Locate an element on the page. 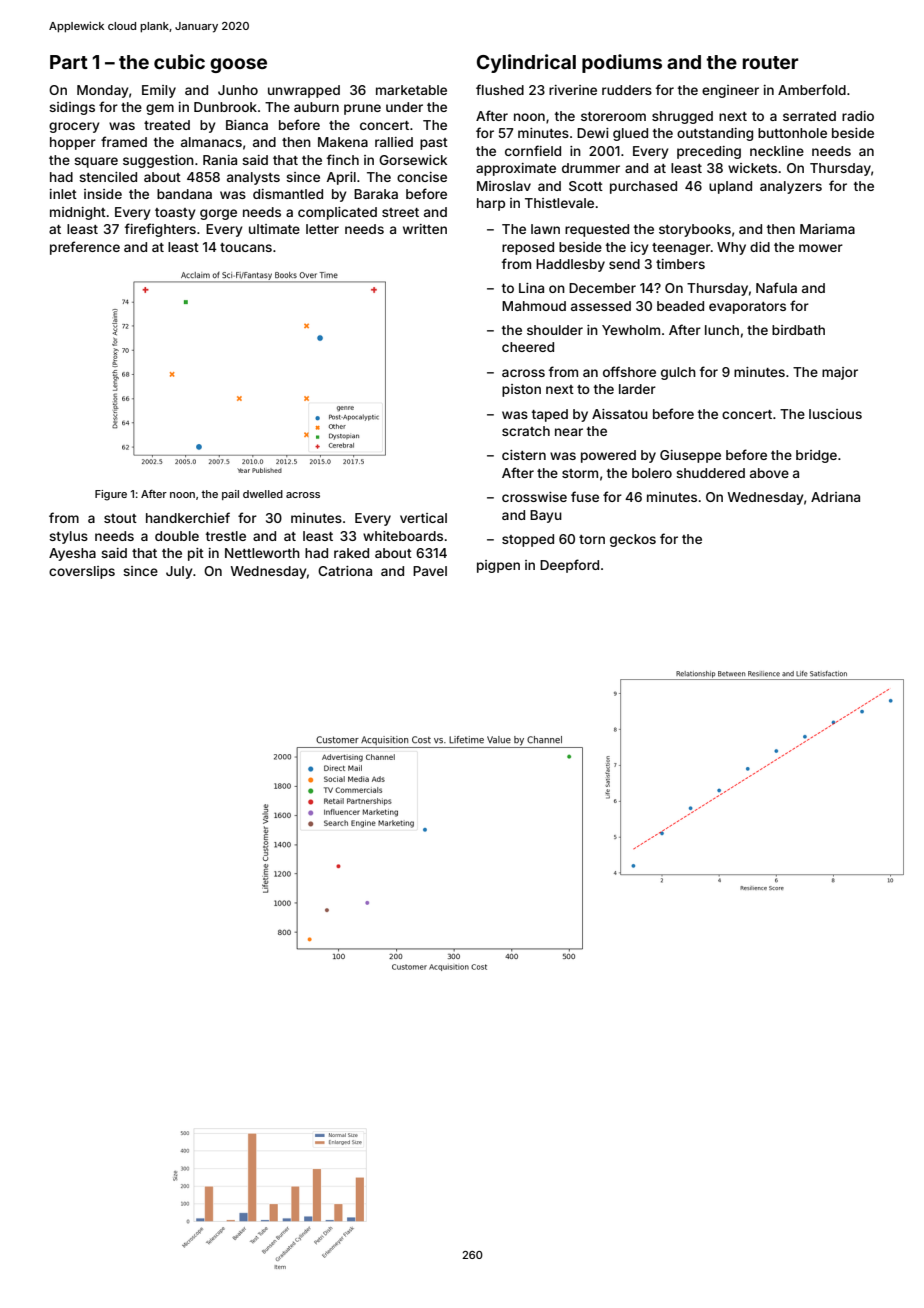 Image resolution: width=924 pixels, height=1308 pixels. cubic is located at coordinates (179, 61).
